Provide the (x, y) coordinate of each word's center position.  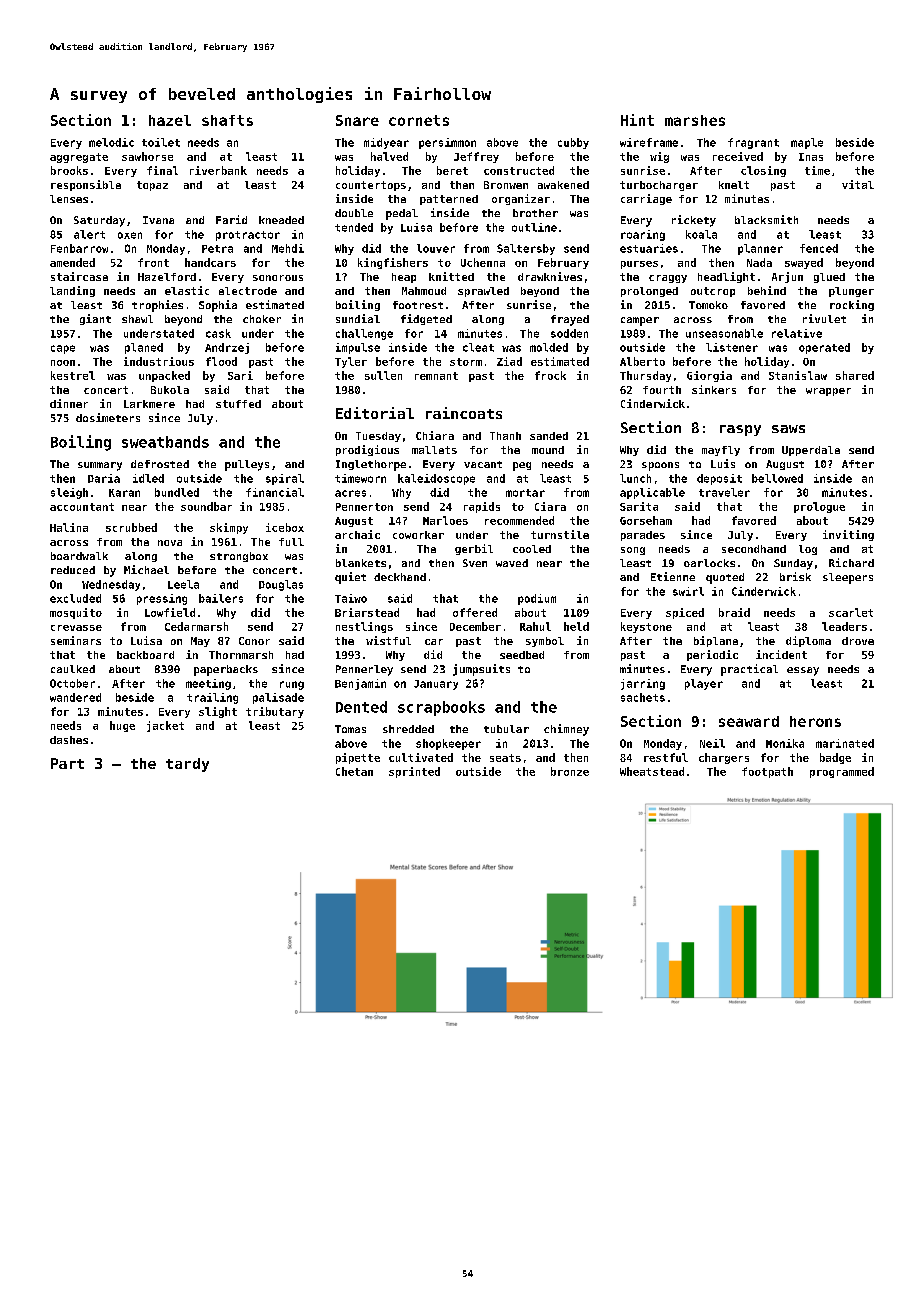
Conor (254, 641)
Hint (637, 120)
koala (701, 234)
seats (505, 758)
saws (788, 429)
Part (67, 763)
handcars (210, 262)
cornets (419, 120)
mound (548, 450)
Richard (851, 562)
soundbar (206, 506)
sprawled (483, 292)
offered (475, 612)
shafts (227, 120)
